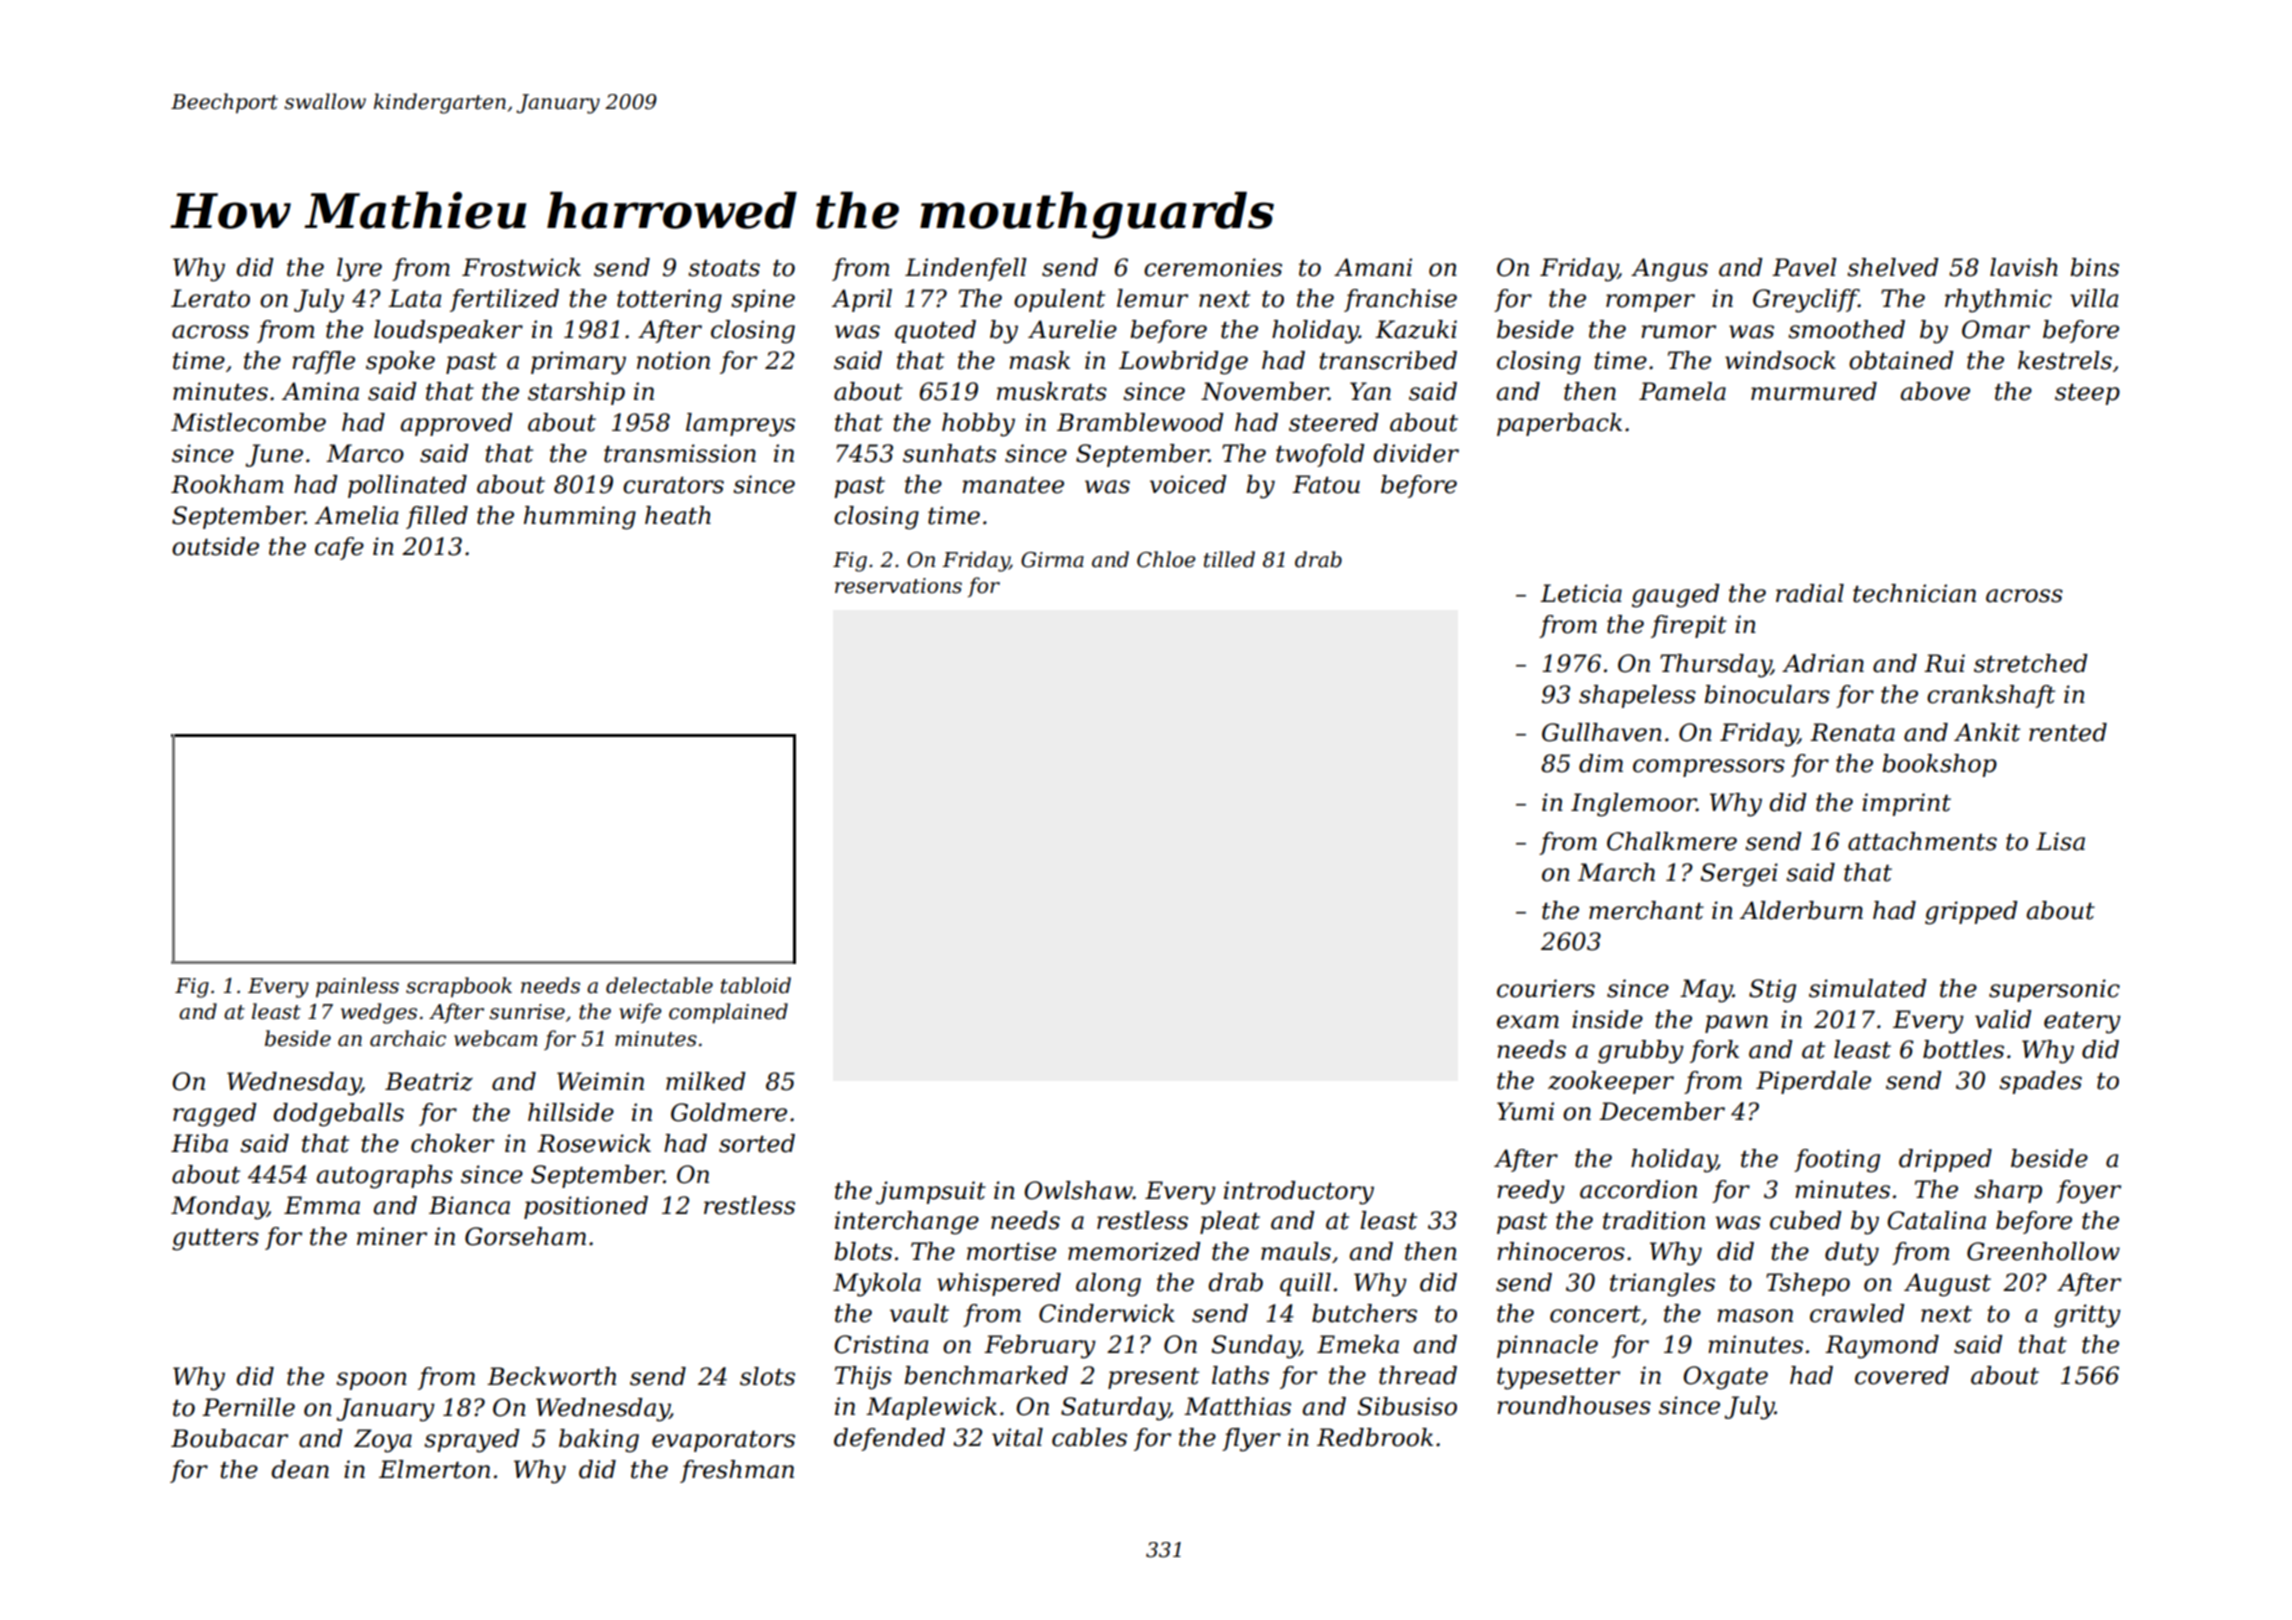 This screenshot has height=1620, width=2292. Describe the element at coordinates (673, 360) in the screenshot. I see `notion` at that location.
